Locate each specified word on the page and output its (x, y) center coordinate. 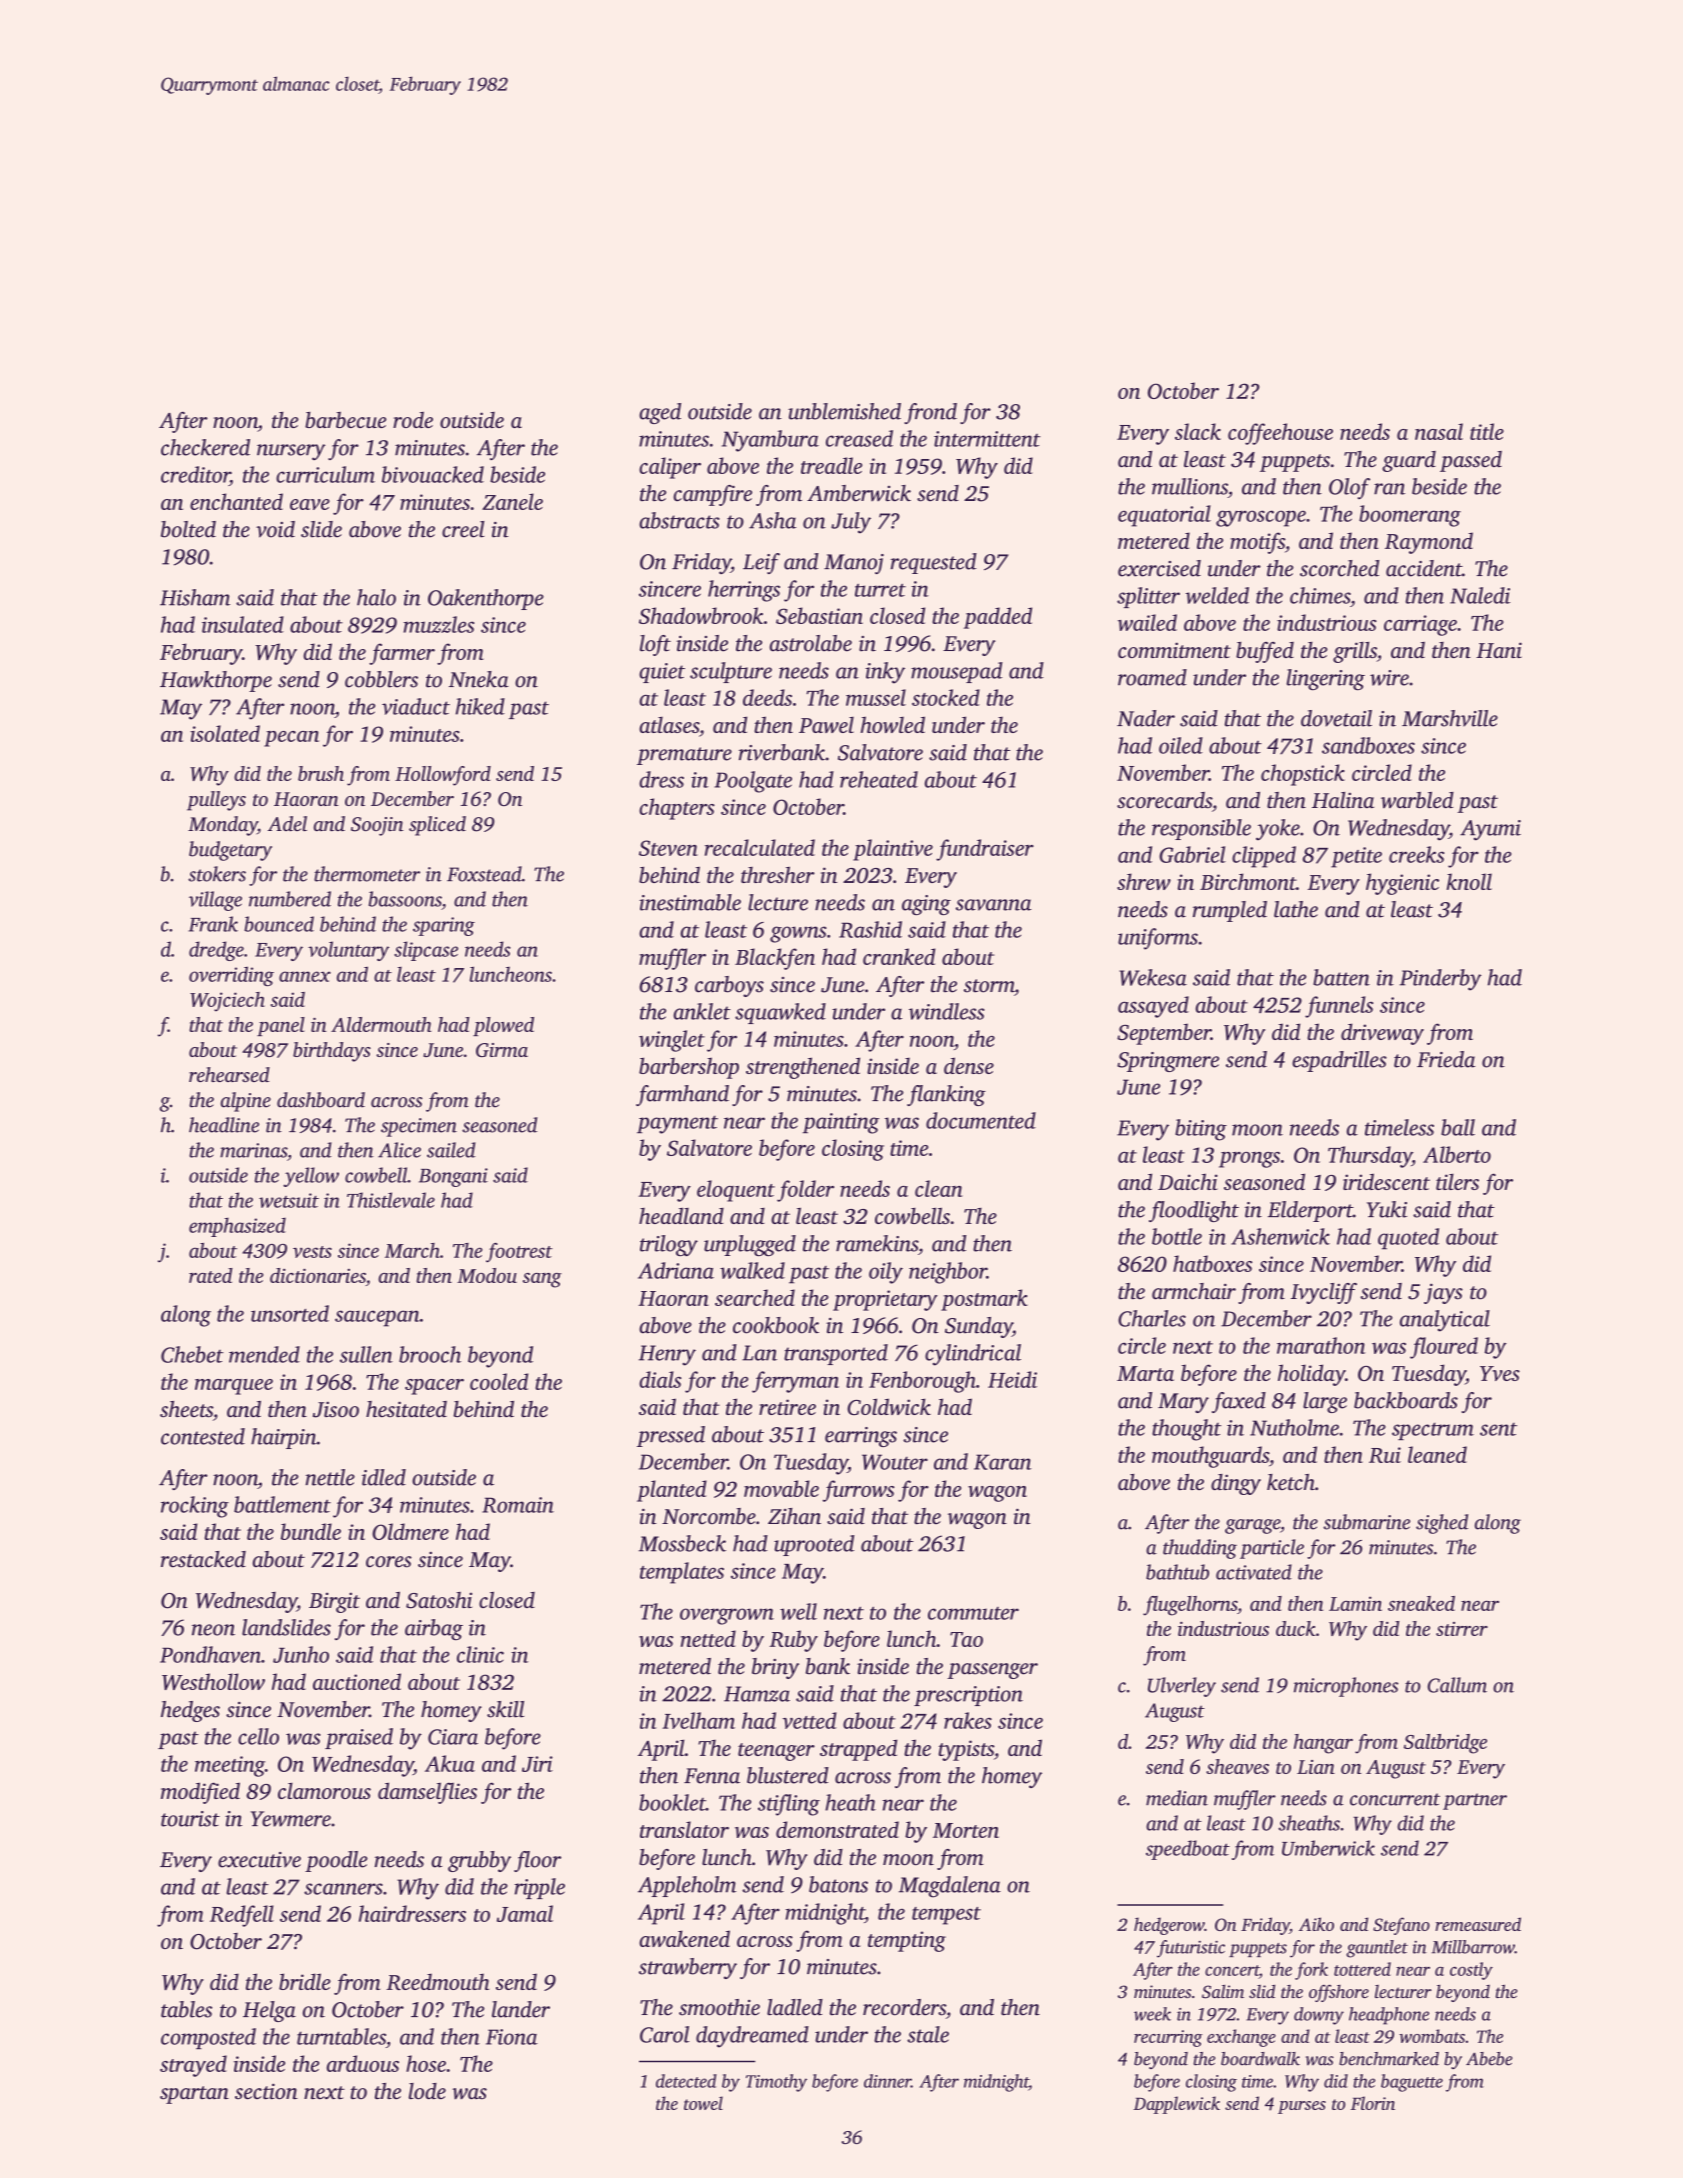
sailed (451, 1150)
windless (947, 1011)
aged (660, 413)
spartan (194, 2095)
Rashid (870, 929)
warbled (1417, 800)
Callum (1457, 1685)
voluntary (348, 951)
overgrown (727, 1616)
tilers (1457, 1181)
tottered (1362, 1969)
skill (505, 1709)
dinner (887, 2081)
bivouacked (433, 474)
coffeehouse (1280, 434)
